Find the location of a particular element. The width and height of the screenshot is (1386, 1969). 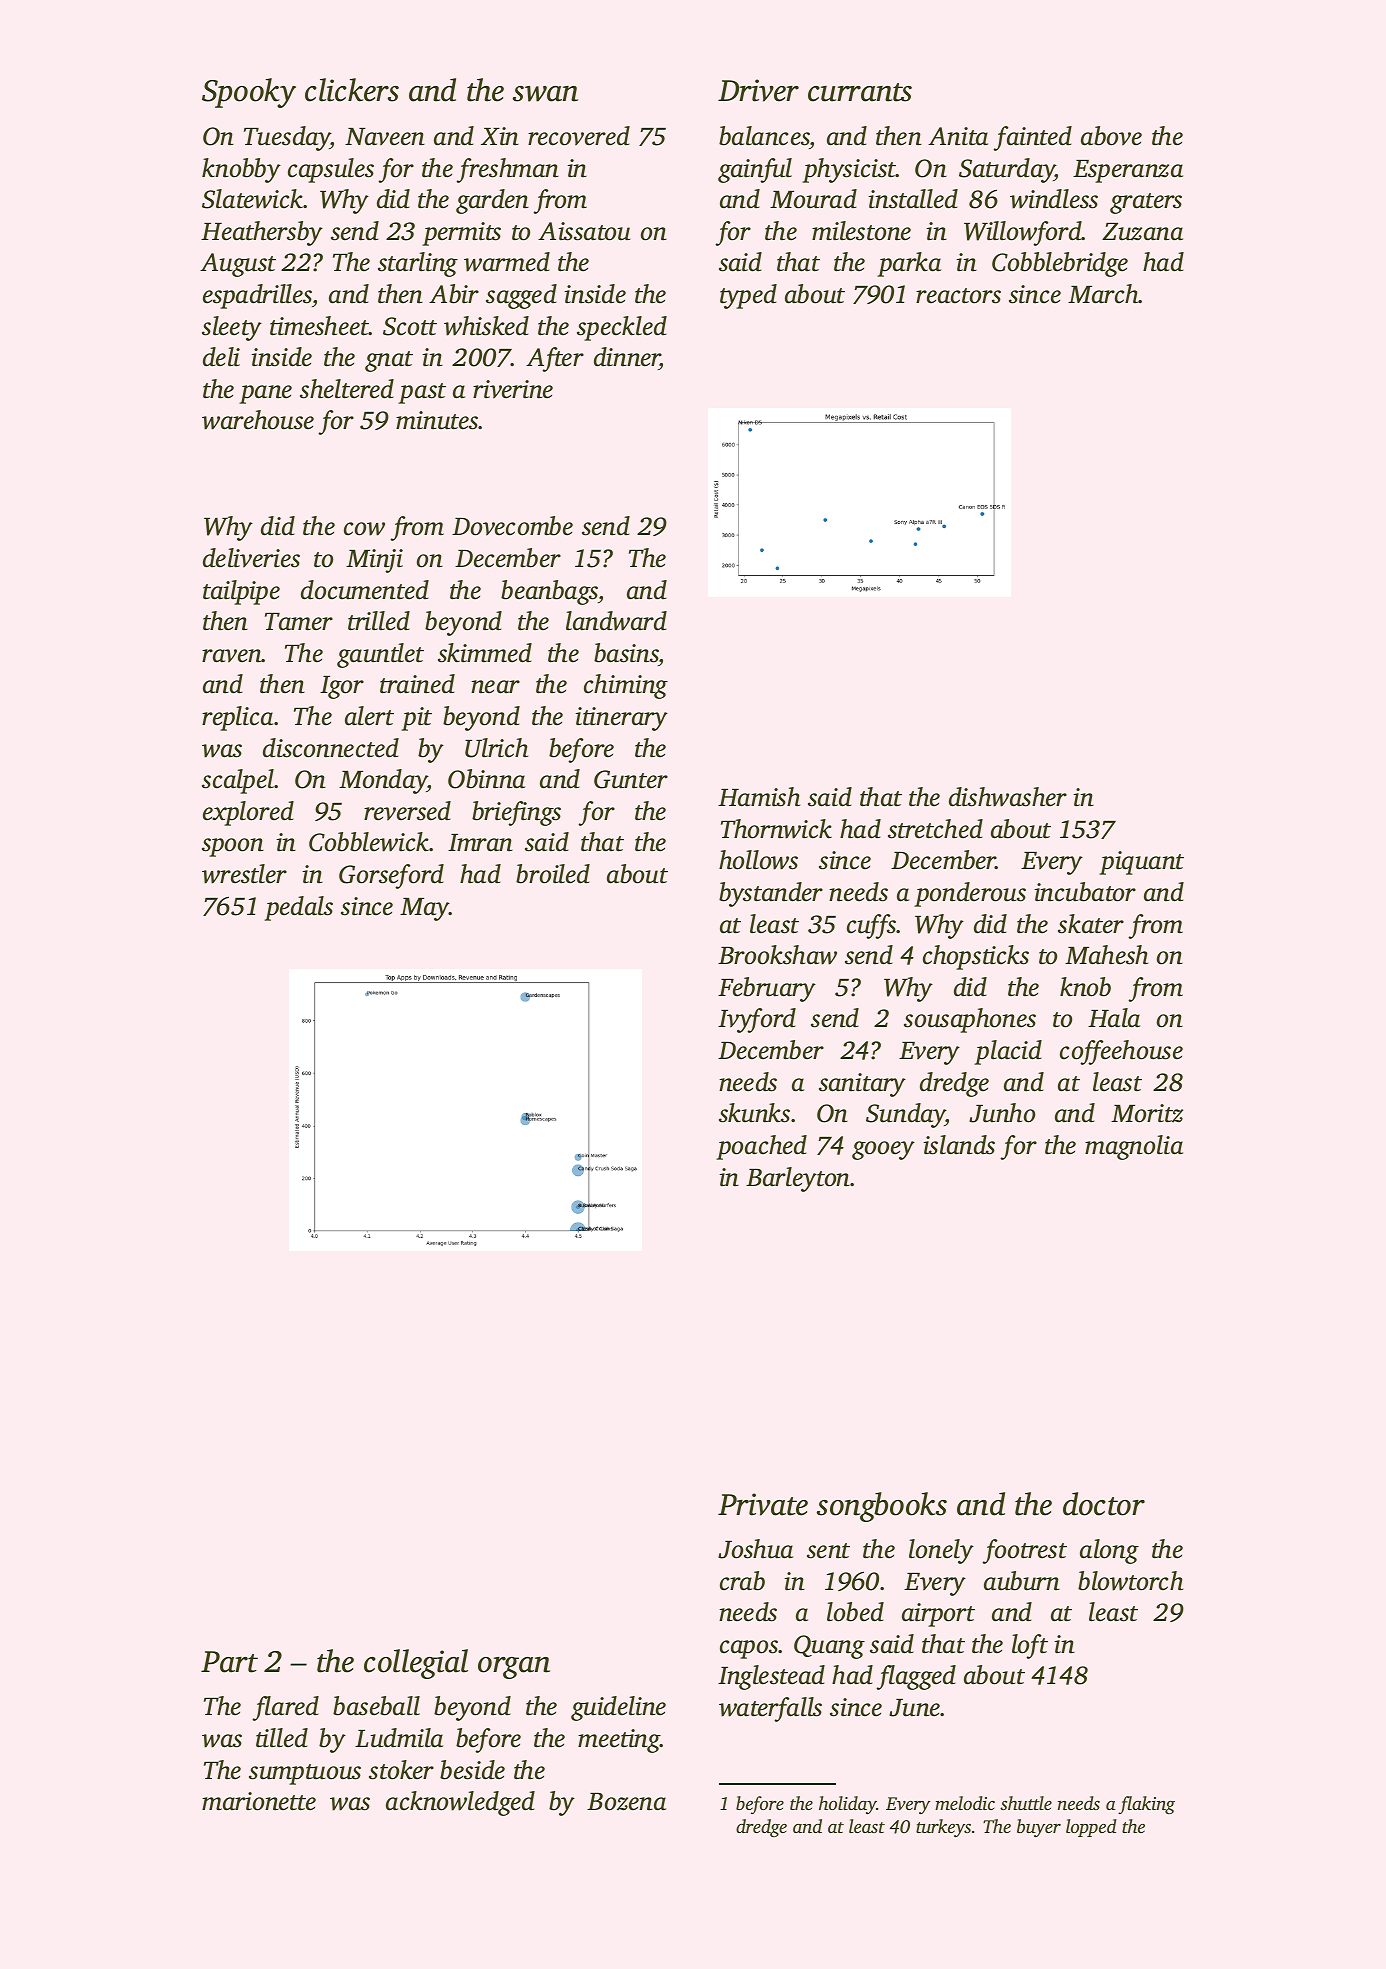

Dovecombe is located at coordinates (512, 526).
